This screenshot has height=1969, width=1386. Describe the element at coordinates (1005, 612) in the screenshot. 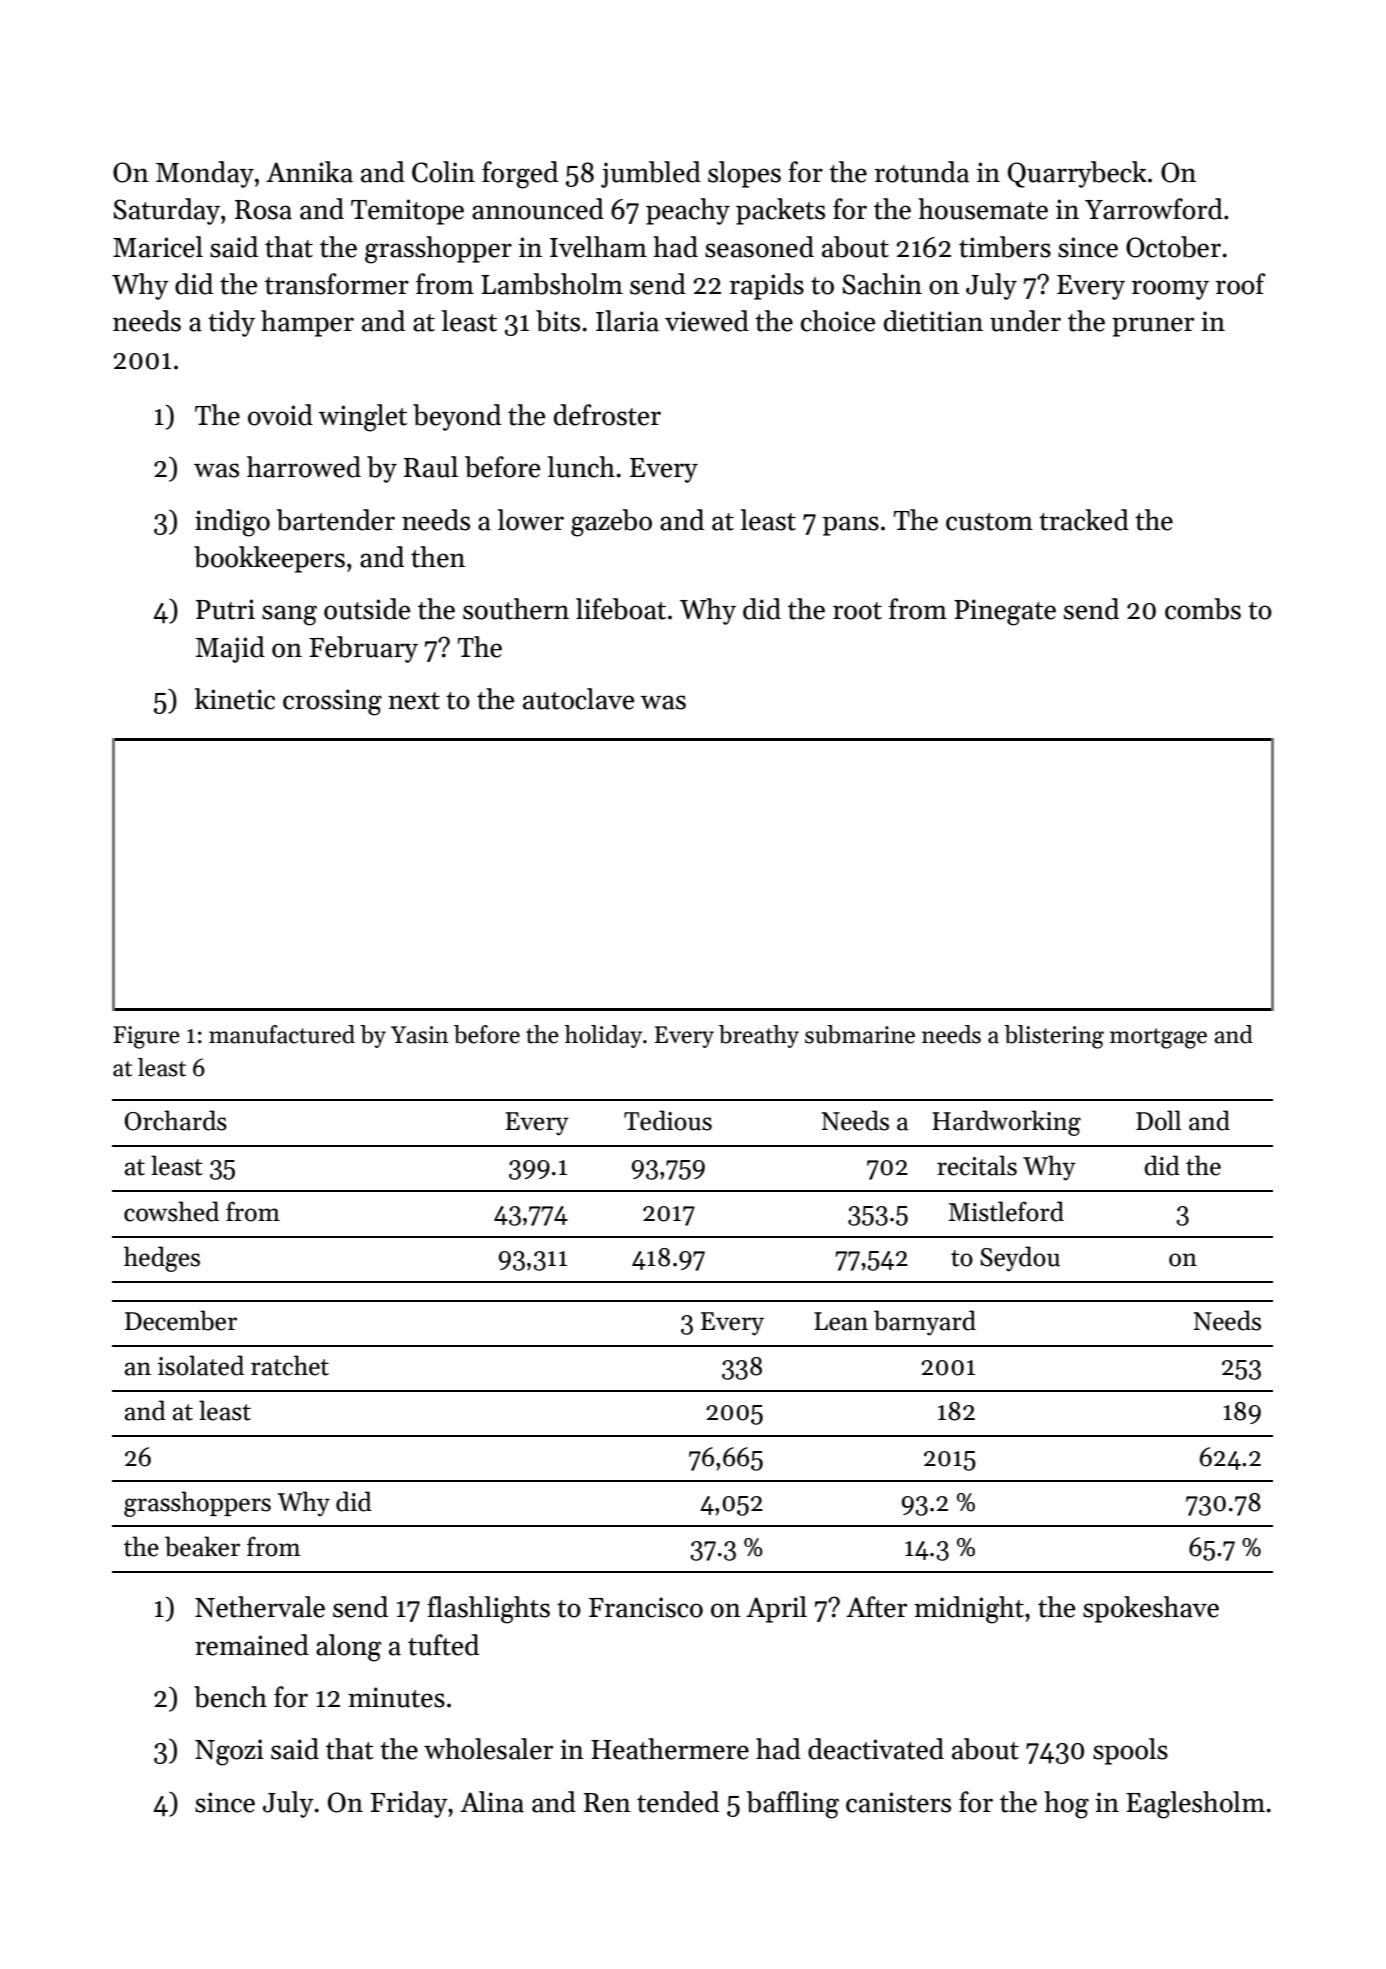

I see `Pinegate` at that location.
